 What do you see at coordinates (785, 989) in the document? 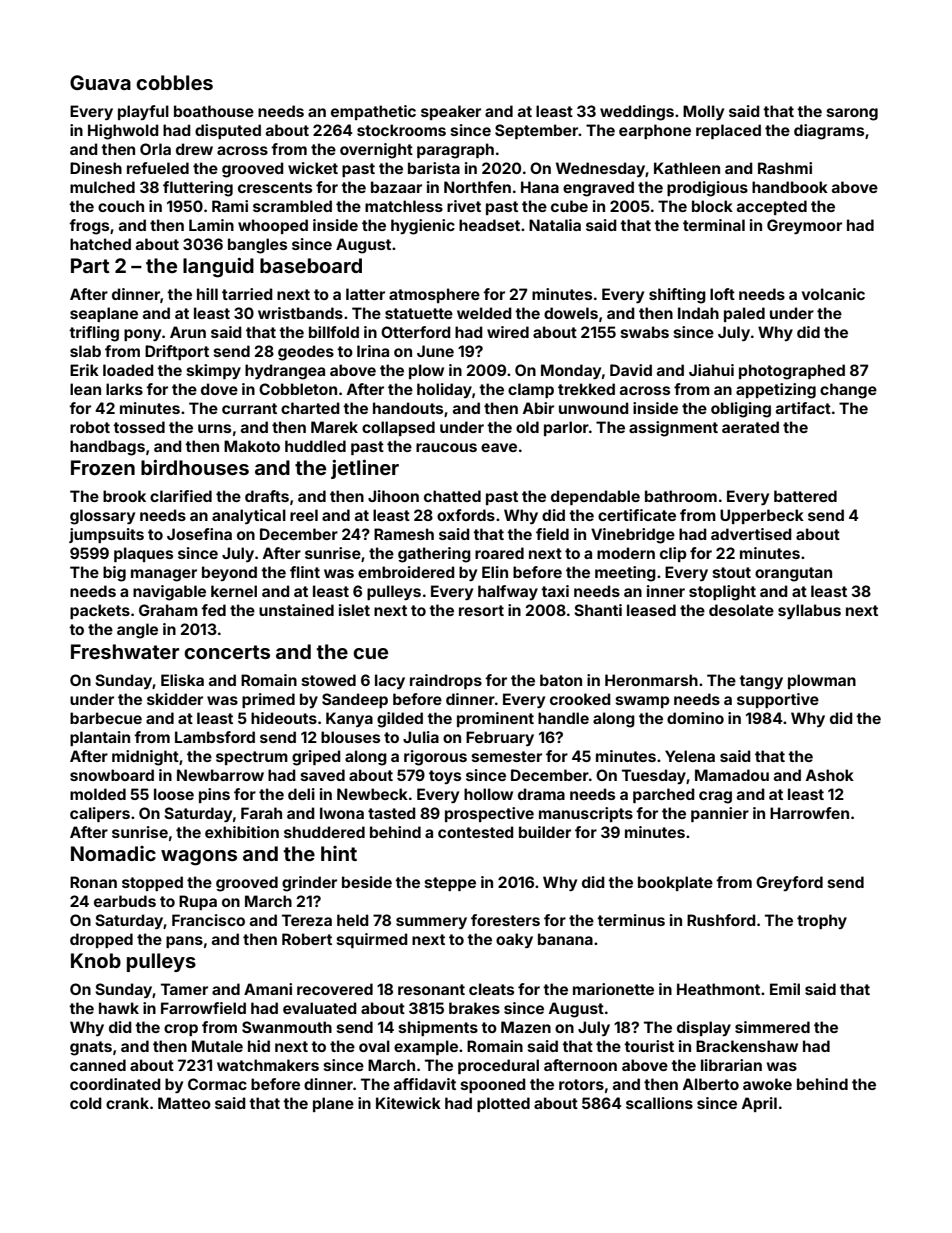
I see `Emil` at bounding box center [785, 989].
